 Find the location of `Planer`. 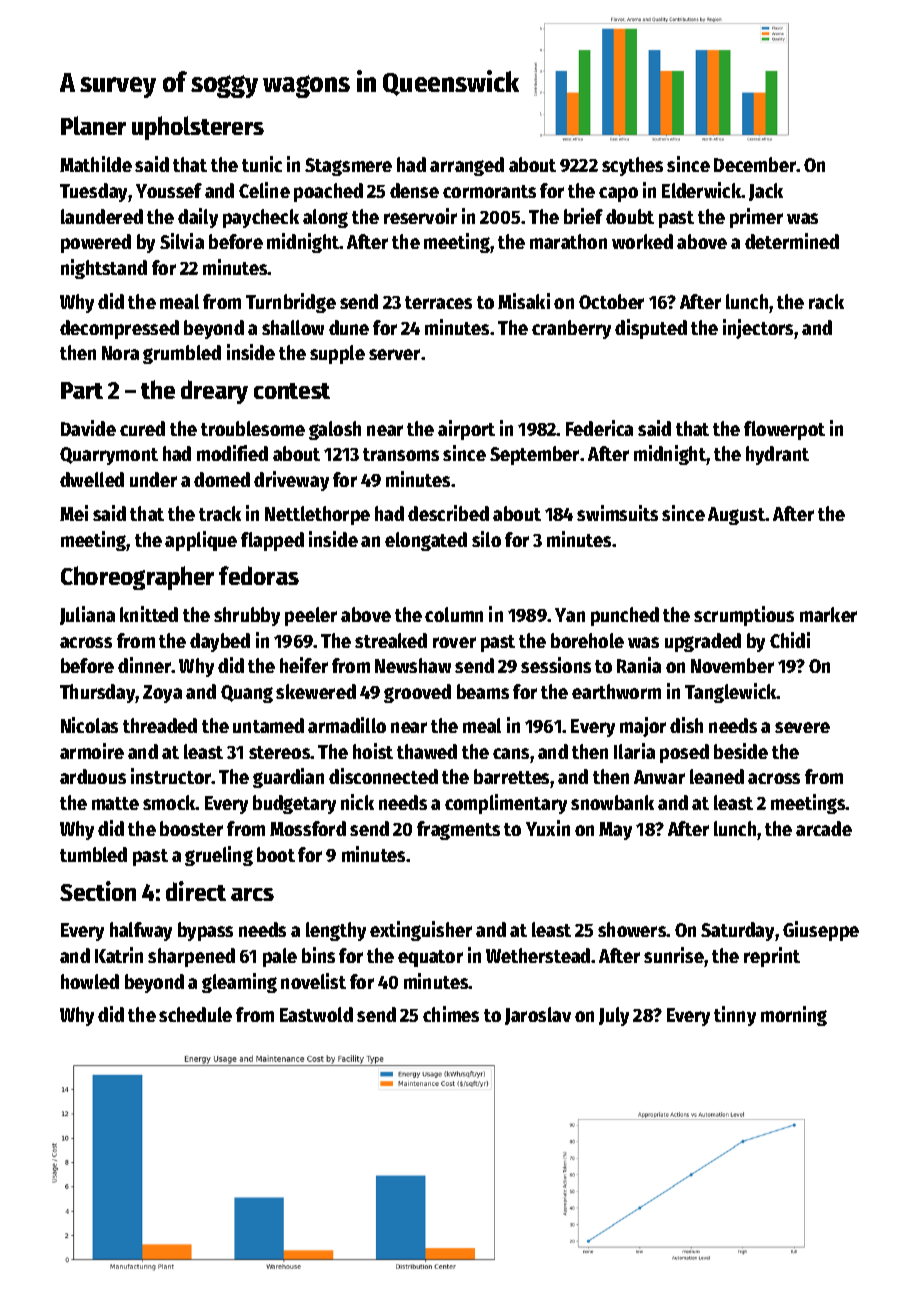

Planer is located at coordinates (93, 125).
